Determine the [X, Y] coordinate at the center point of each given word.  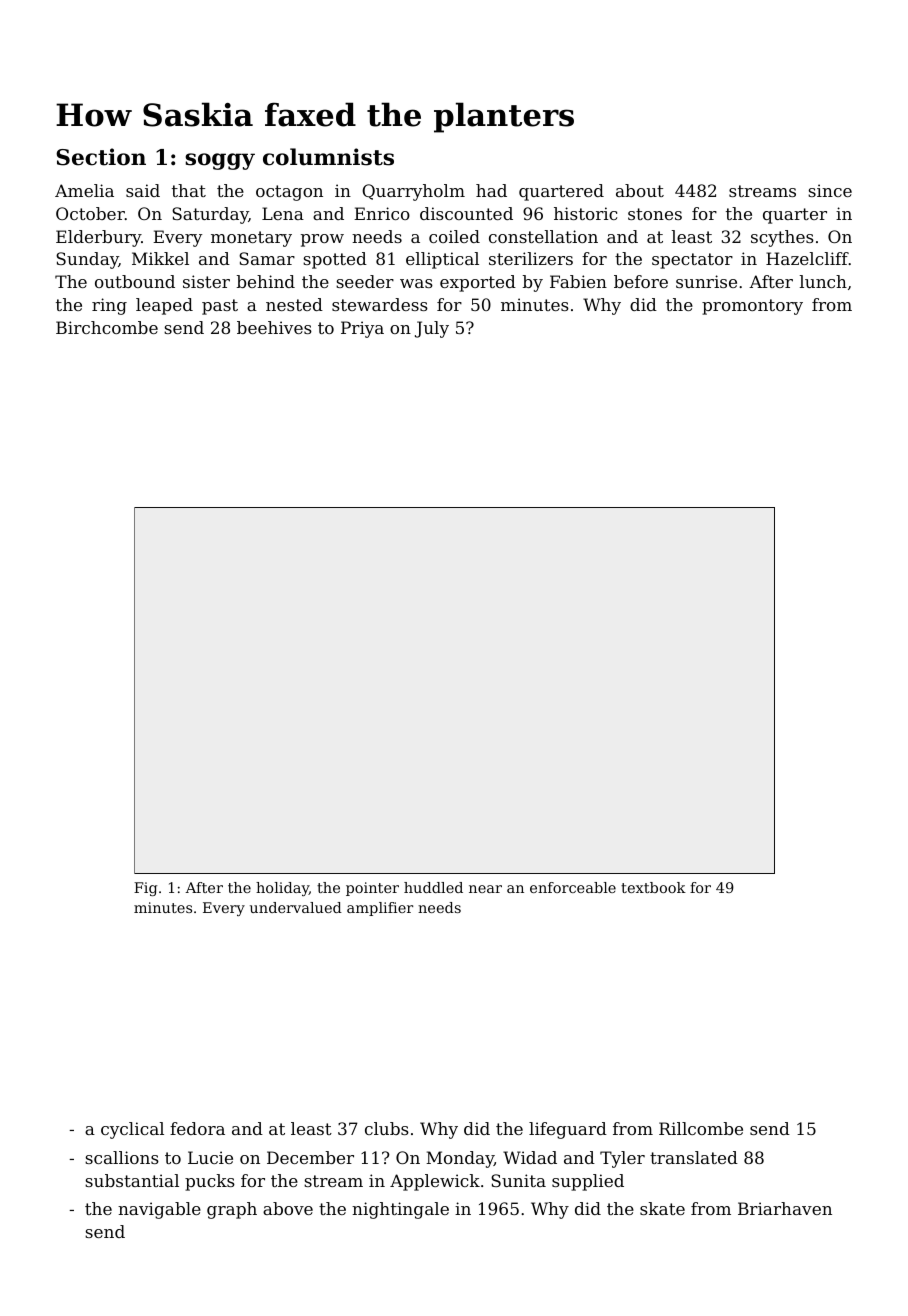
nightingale [400, 1210]
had [491, 190]
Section [101, 157]
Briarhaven [785, 1208]
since [830, 190]
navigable [159, 1210]
